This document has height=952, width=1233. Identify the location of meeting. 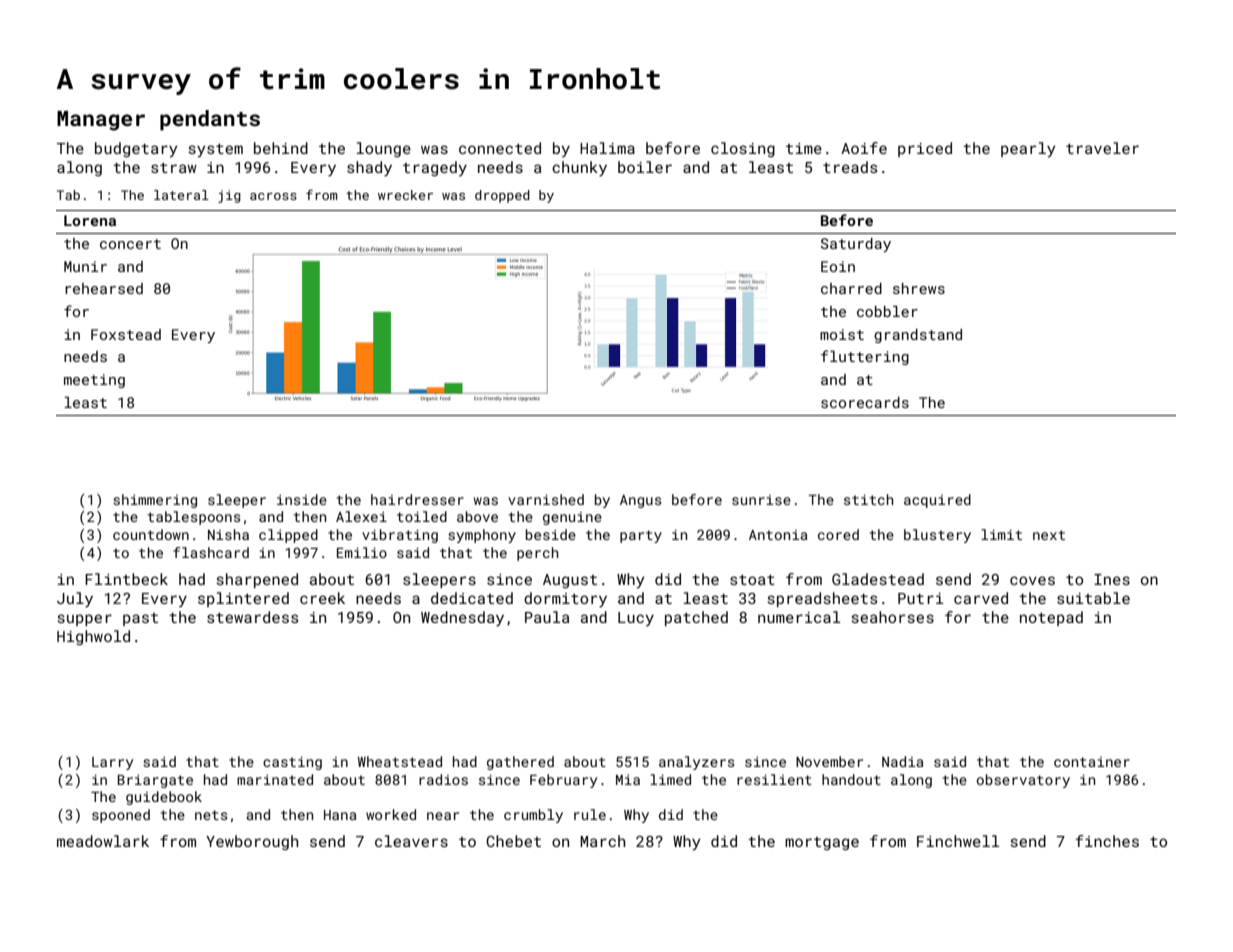
(94, 381).
